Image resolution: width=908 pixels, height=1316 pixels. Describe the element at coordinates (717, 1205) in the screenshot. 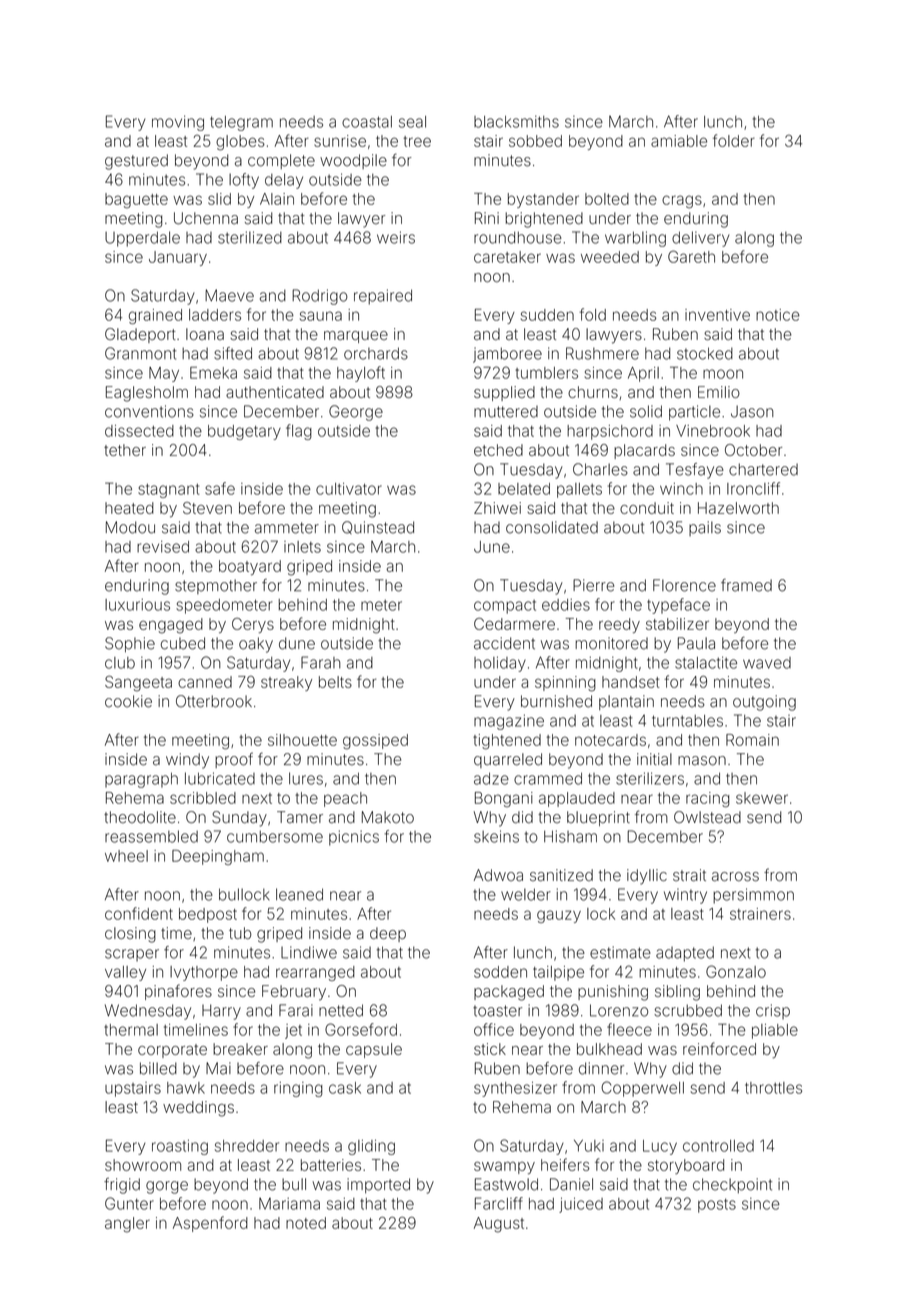

I see `posts` at that location.
